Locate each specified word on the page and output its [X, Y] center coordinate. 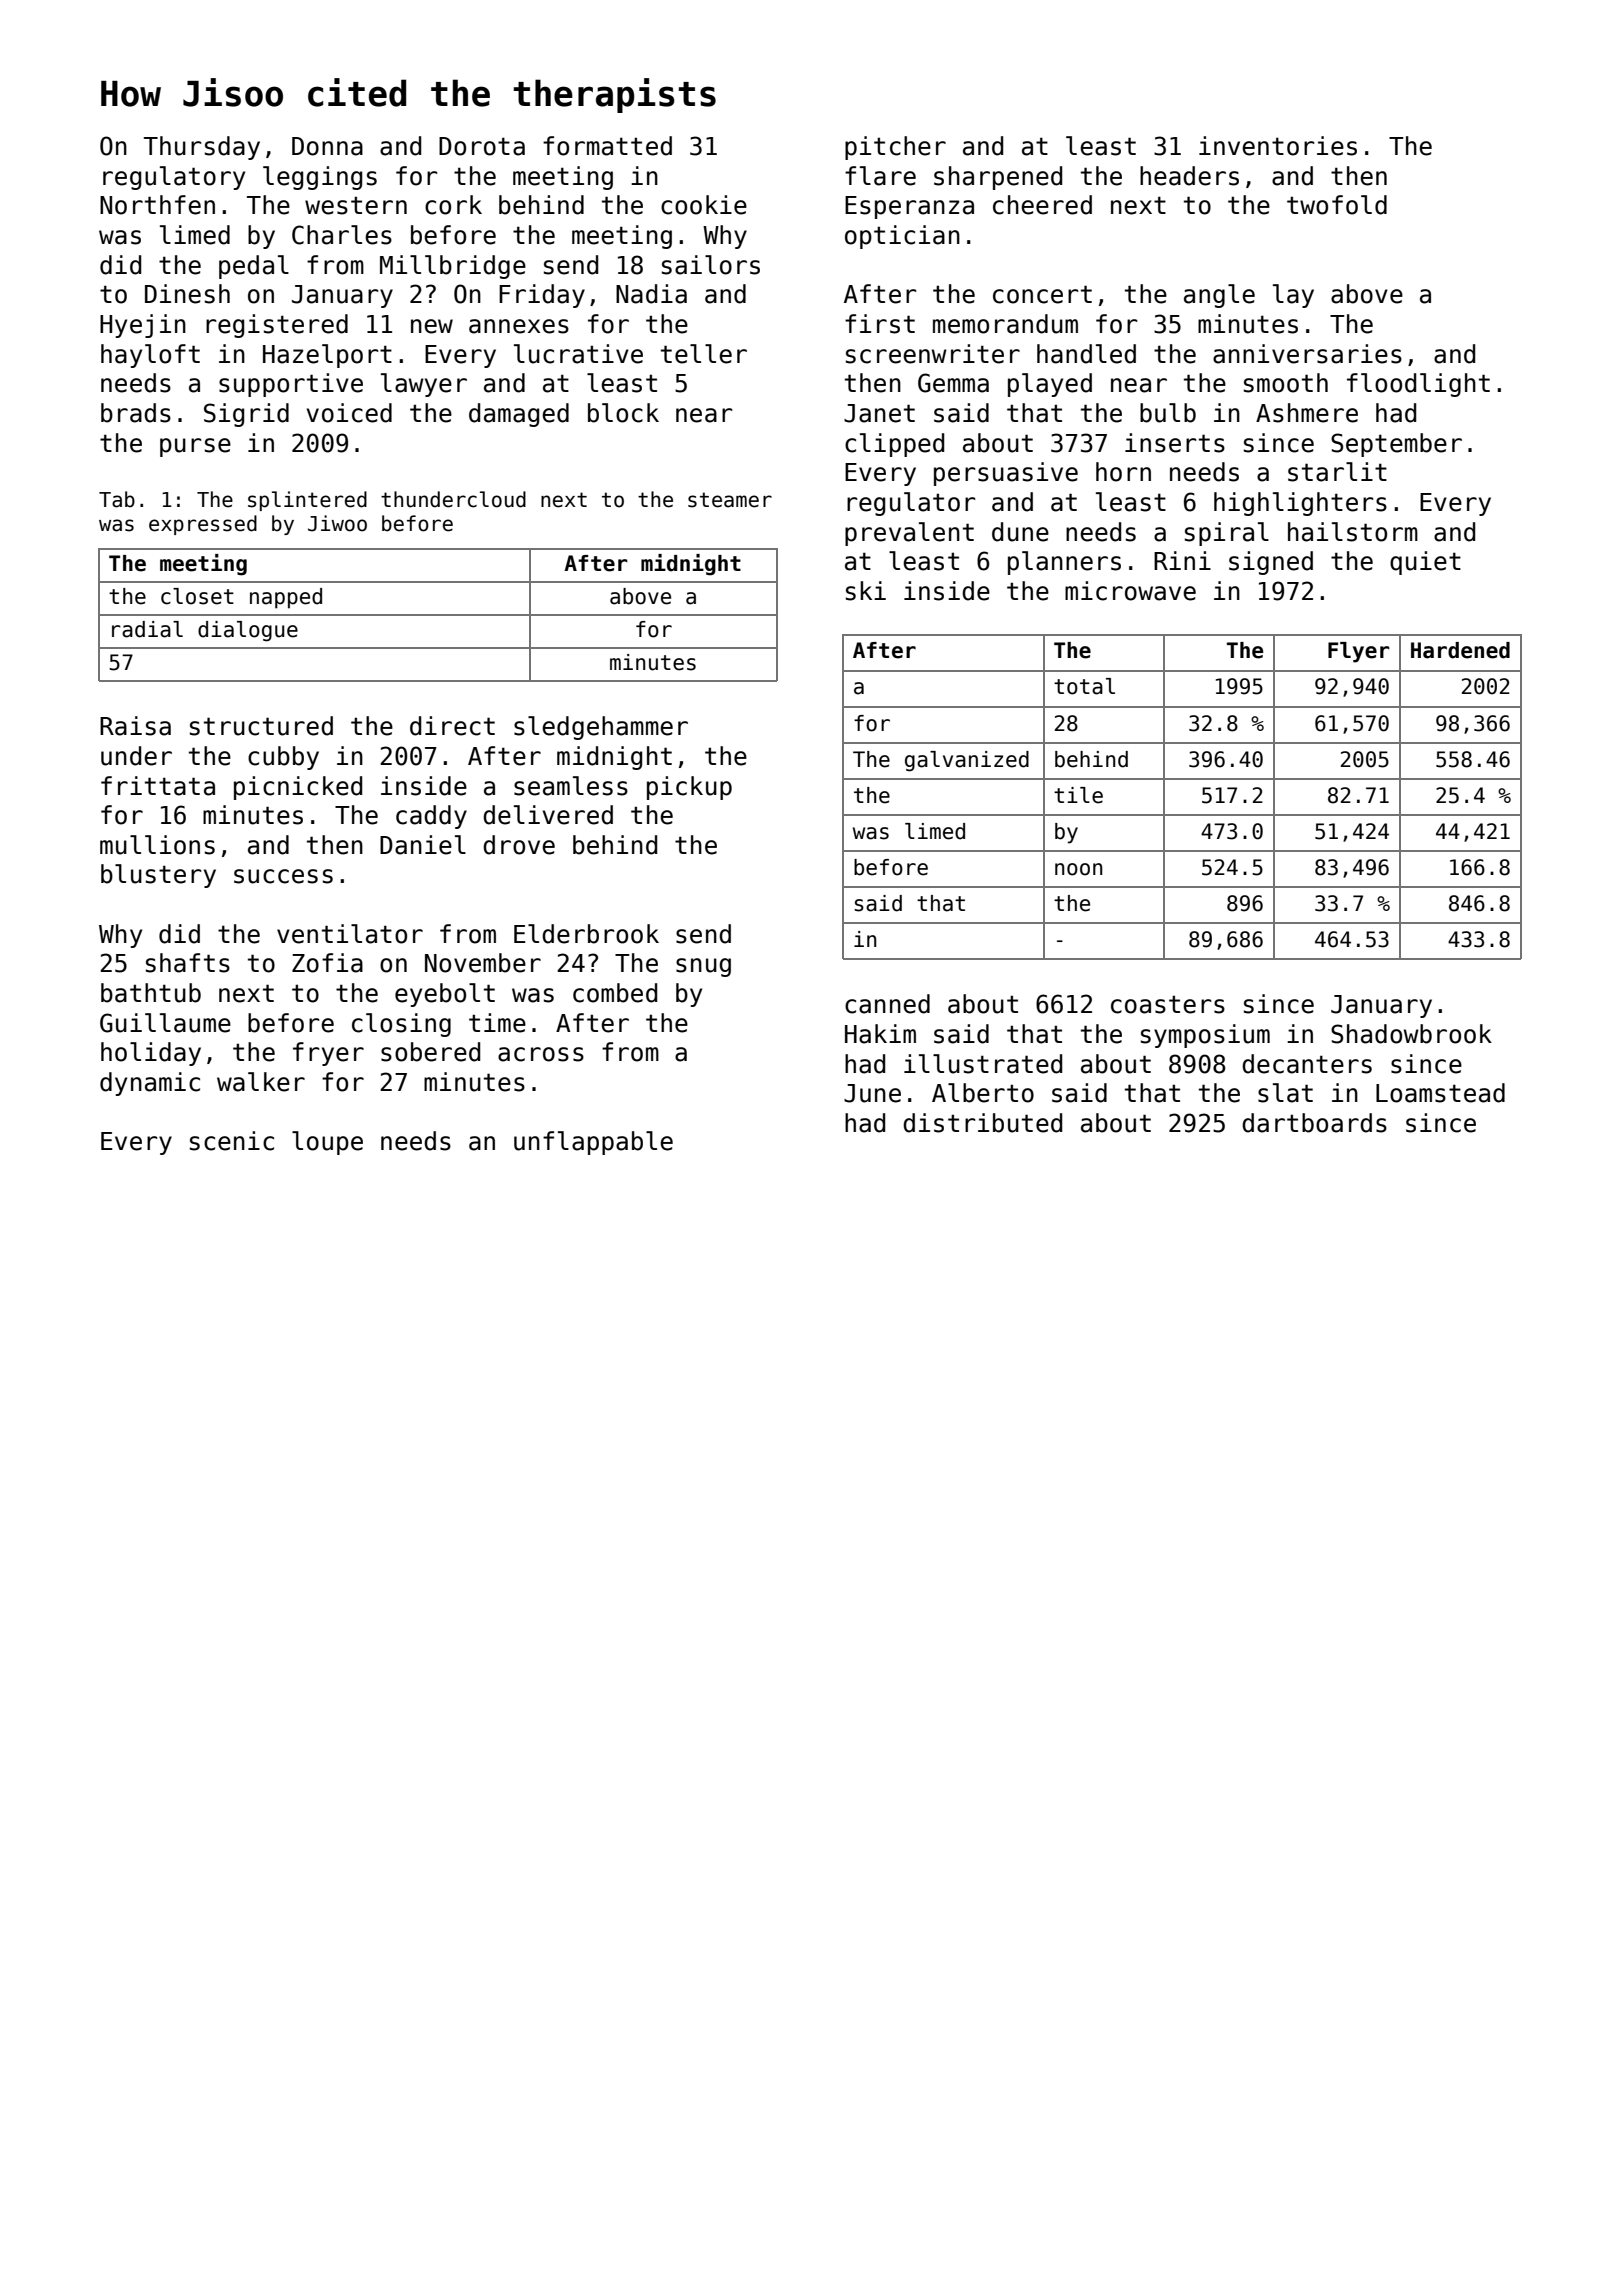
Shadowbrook [1411, 1034]
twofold [1337, 205]
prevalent [909, 534]
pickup [689, 788]
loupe [327, 1143]
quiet [1425, 563]
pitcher [895, 148]
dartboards [1314, 1123]
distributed [982, 1123]
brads [136, 413]
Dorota [482, 146]
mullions [157, 845]
